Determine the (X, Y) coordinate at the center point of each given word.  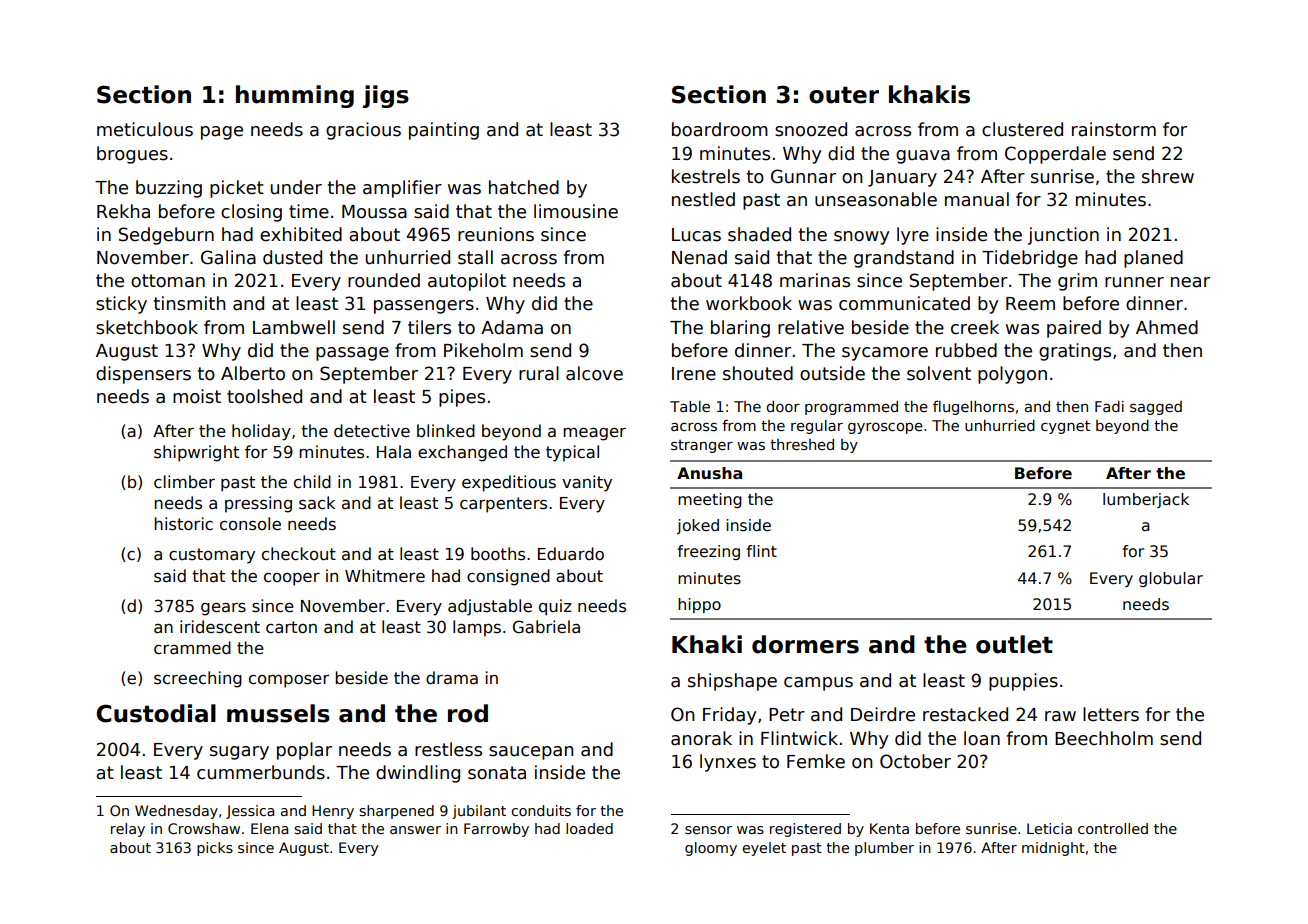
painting (444, 131)
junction (1063, 236)
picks (215, 849)
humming (295, 96)
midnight (1053, 849)
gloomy (711, 849)
